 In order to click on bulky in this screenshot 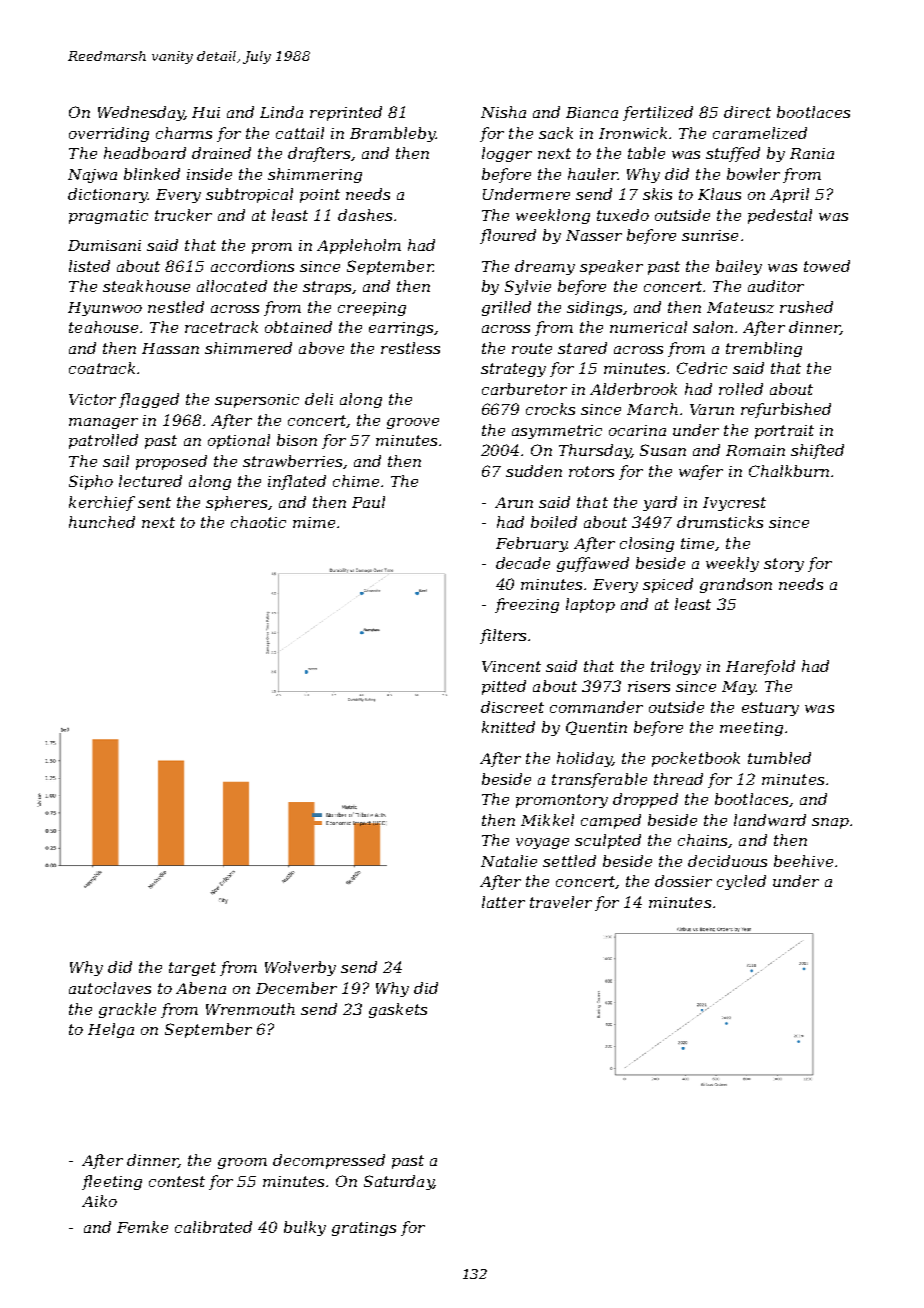, I will do `click(305, 1228)`.
